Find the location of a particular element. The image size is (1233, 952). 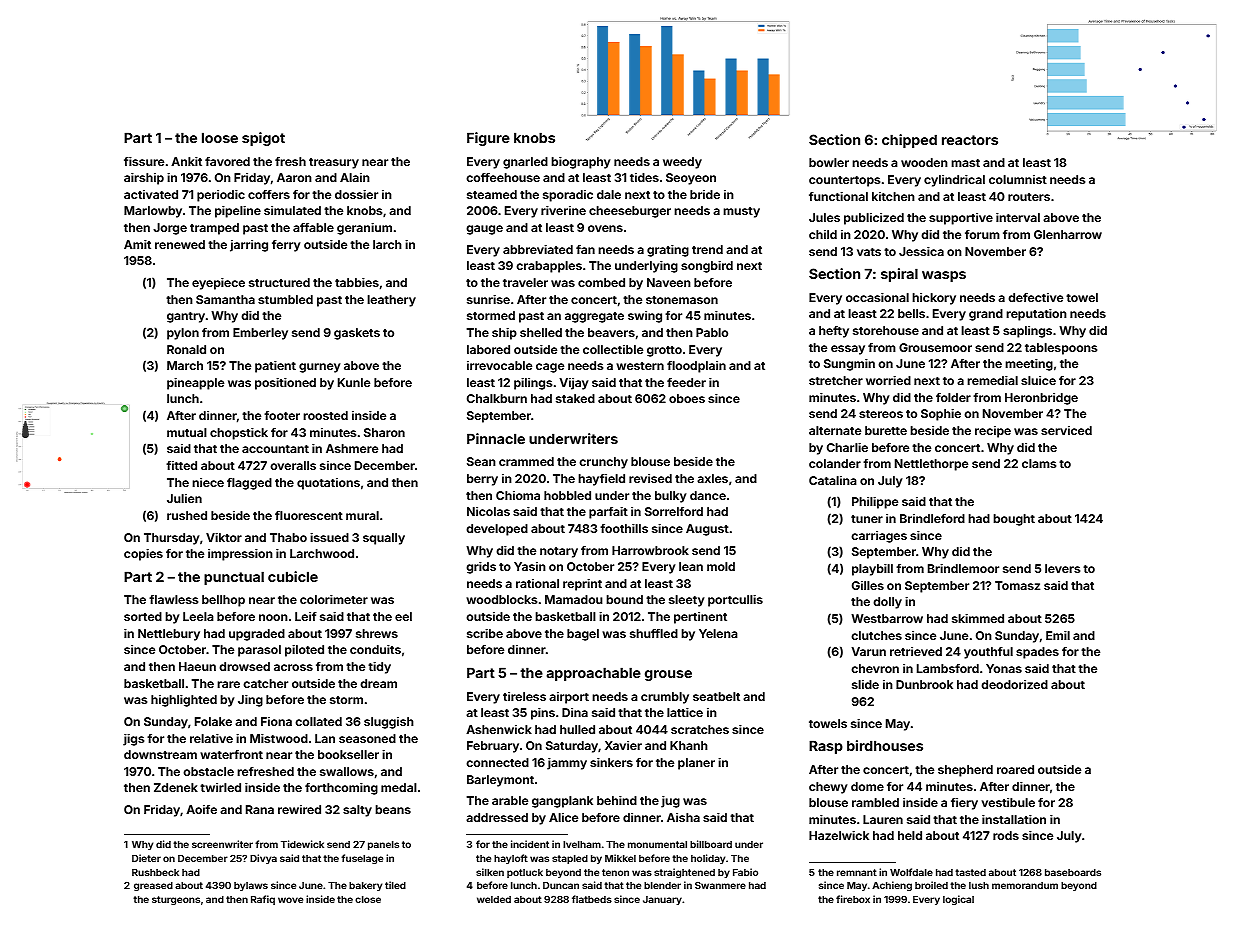

flatbeds is located at coordinates (592, 899).
